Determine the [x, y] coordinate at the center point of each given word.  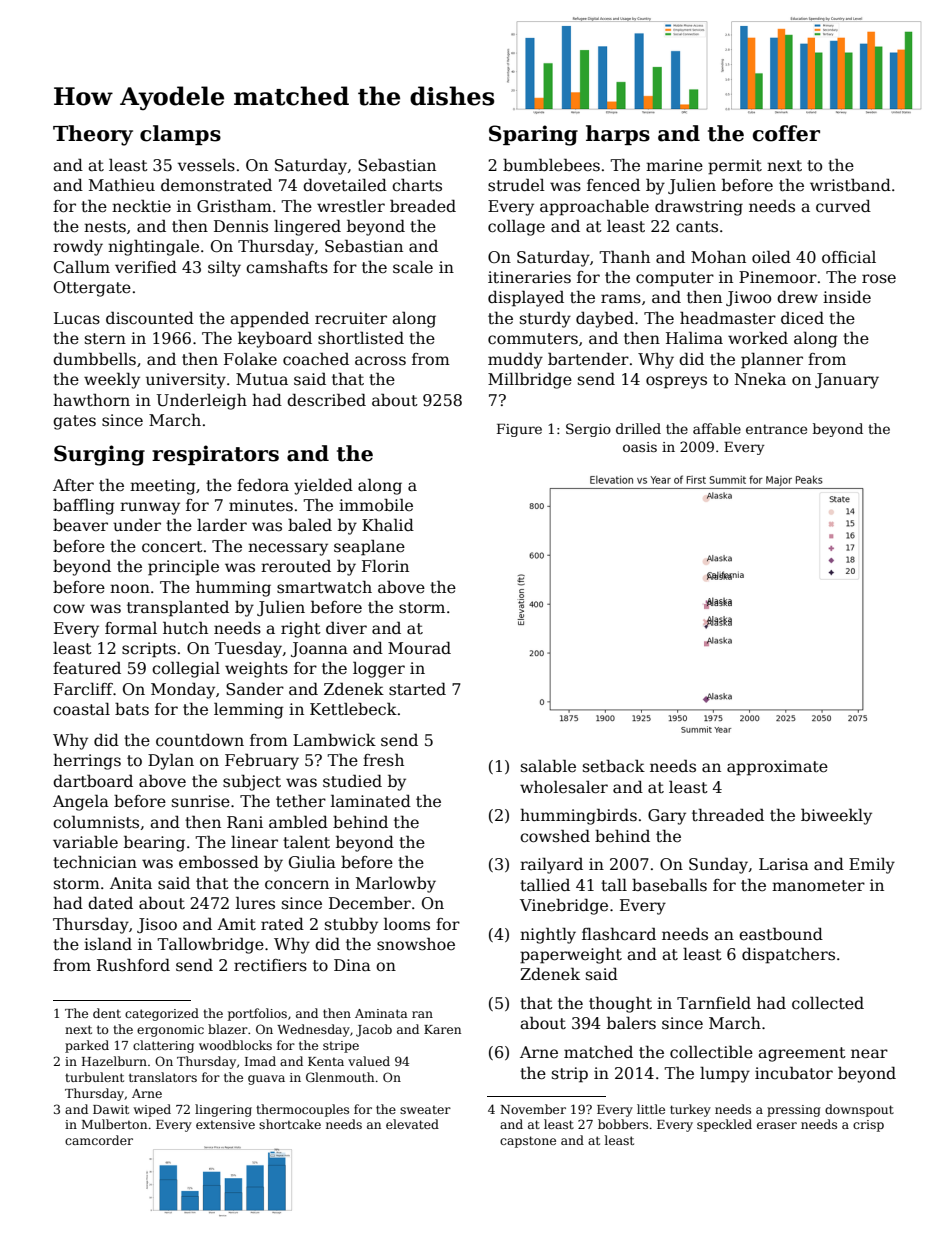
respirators [215, 455]
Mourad [419, 648]
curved [843, 205]
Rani [245, 822]
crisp [868, 1126]
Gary [667, 817]
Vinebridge [564, 907]
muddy [515, 360]
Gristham [234, 206]
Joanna [319, 649]
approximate [777, 768]
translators [163, 1077]
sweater [425, 1109]
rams [621, 298]
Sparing [533, 135]
